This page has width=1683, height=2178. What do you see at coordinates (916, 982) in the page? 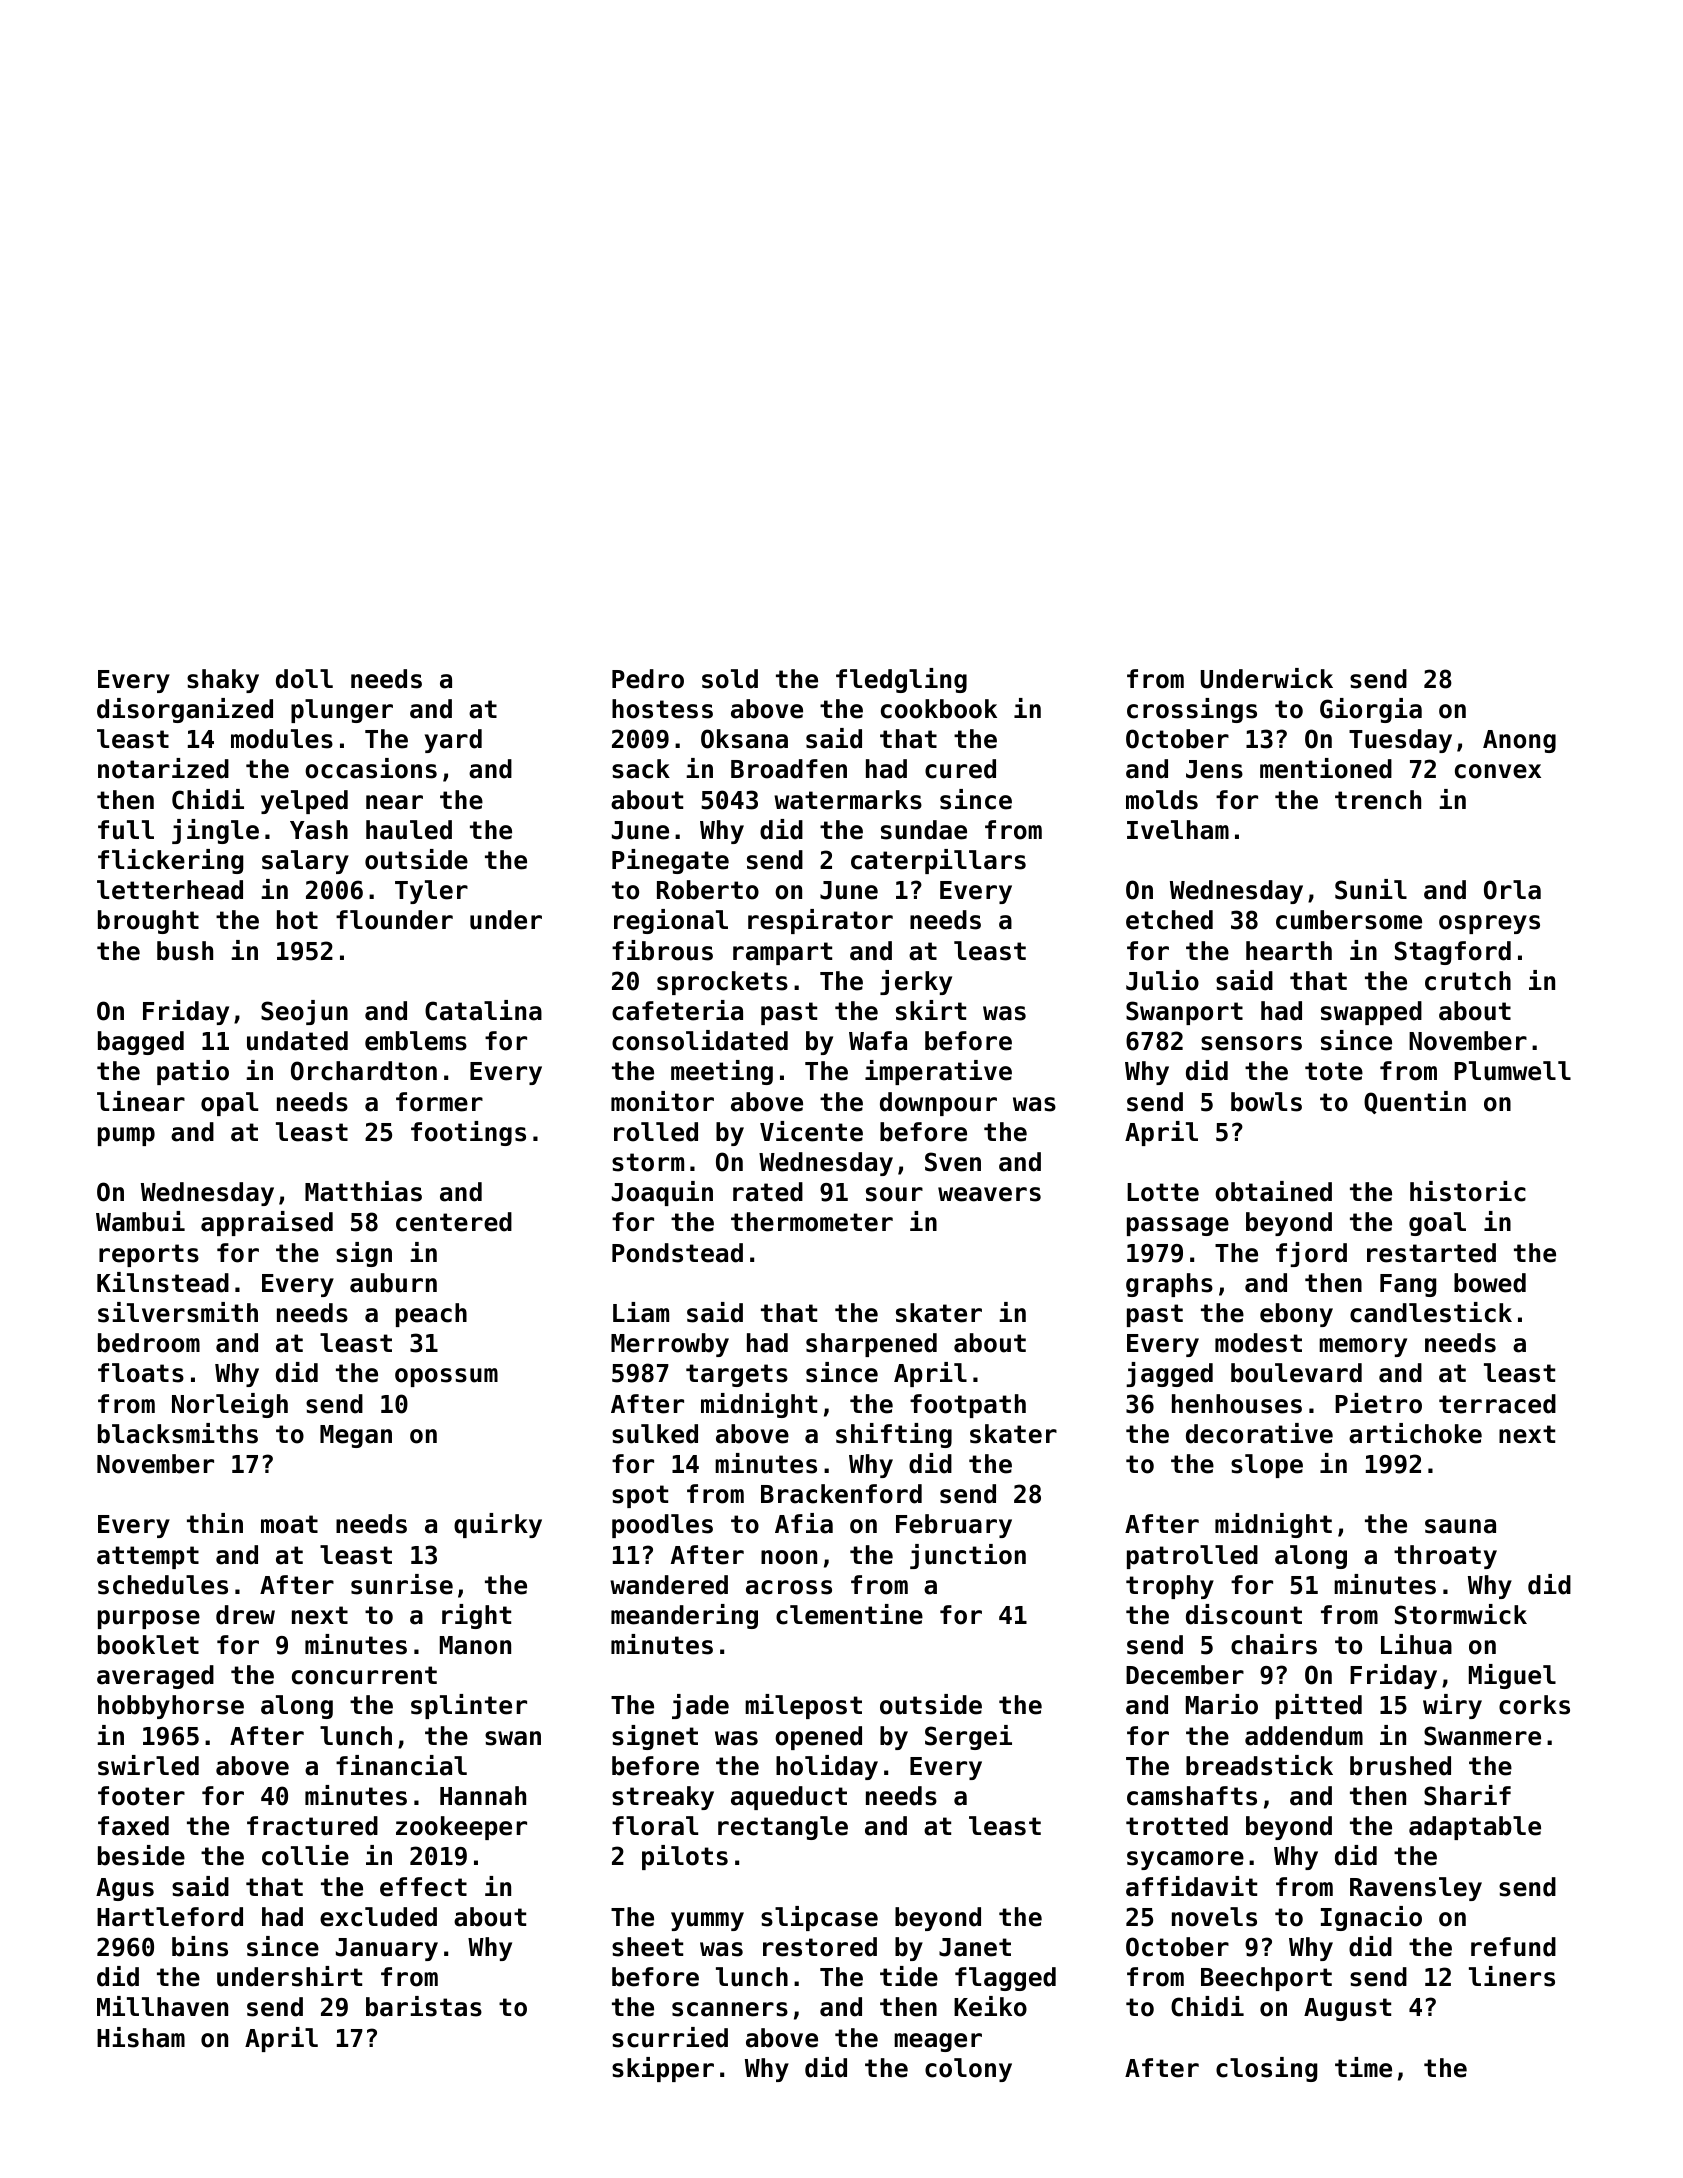
I see `jerky` at bounding box center [916, 982].
